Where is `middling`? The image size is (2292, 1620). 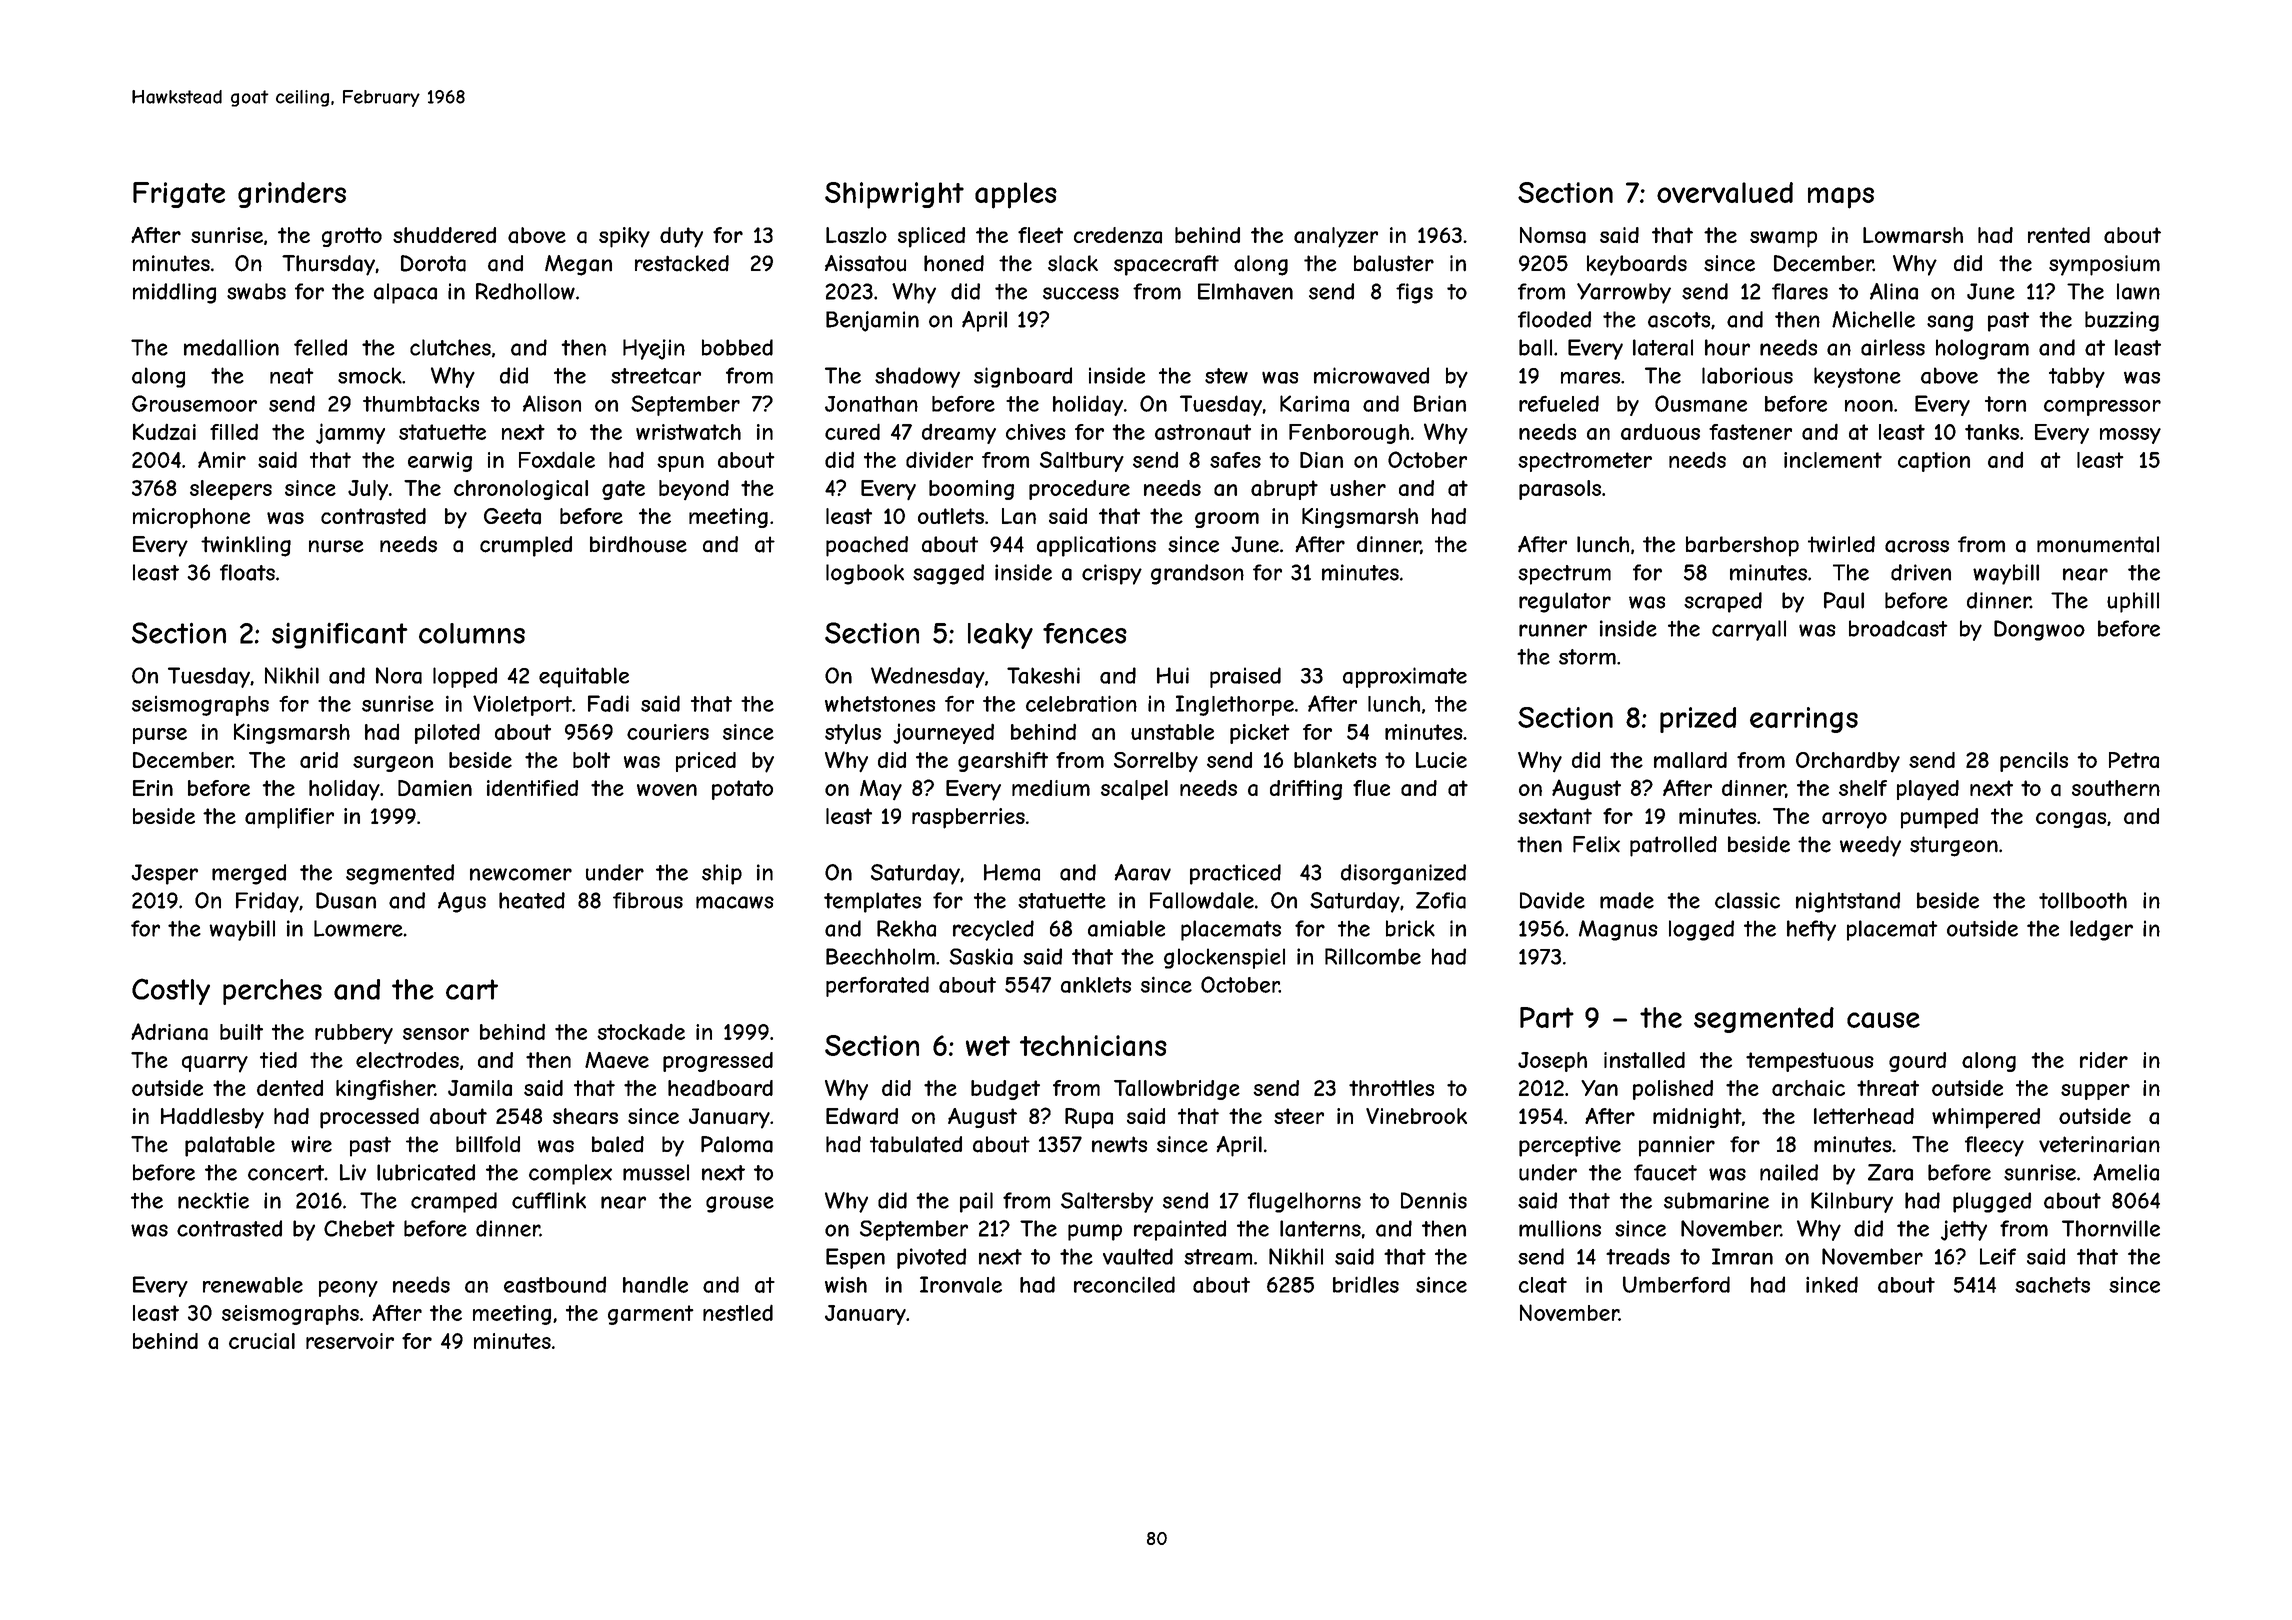
middling is located at coordinates (174, 293).
